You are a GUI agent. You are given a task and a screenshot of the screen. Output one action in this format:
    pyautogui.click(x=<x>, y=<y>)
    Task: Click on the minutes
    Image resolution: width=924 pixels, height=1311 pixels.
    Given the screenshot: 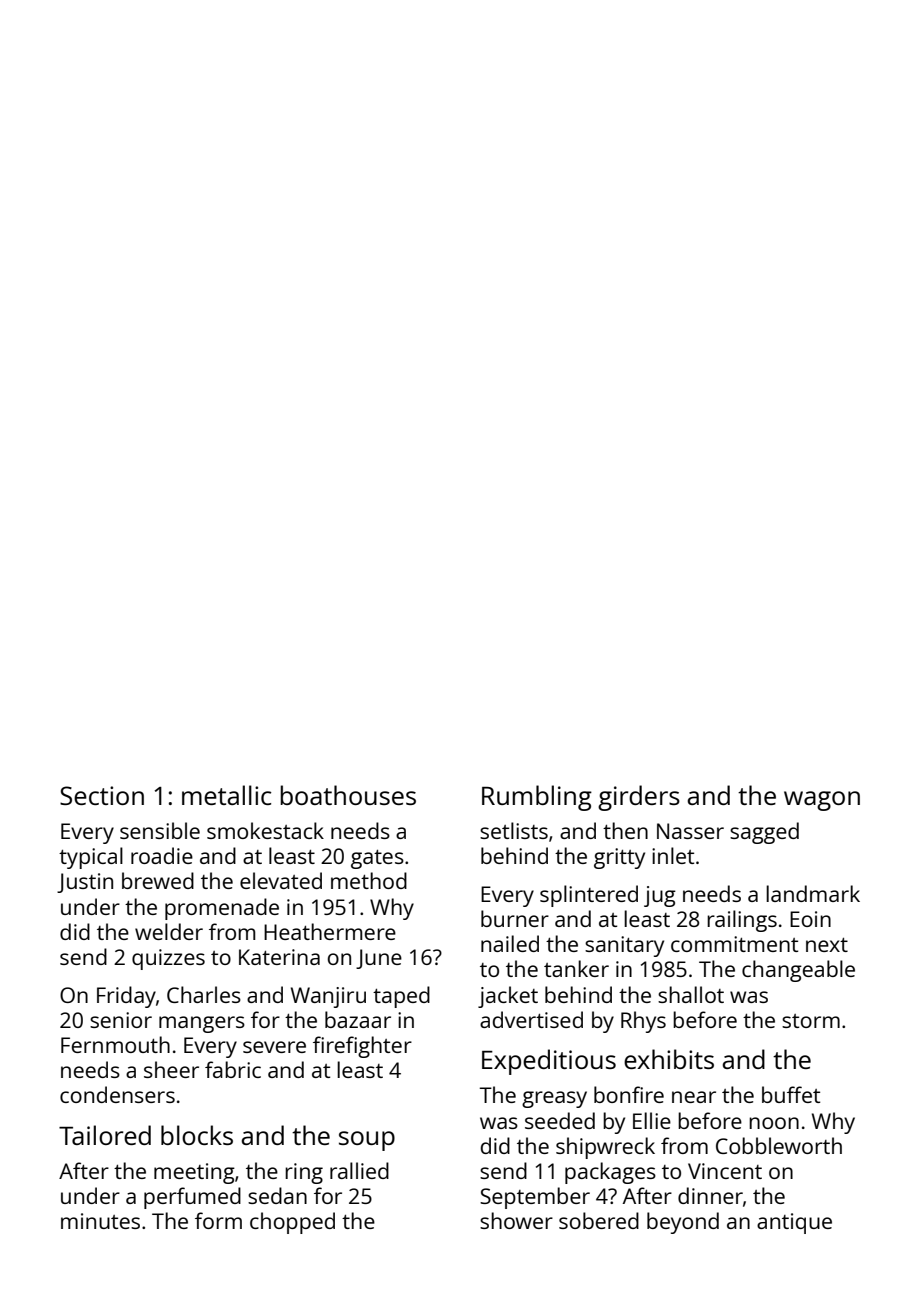 What is the action you would take?
    pyautogui.click(x=100, y=1221)
